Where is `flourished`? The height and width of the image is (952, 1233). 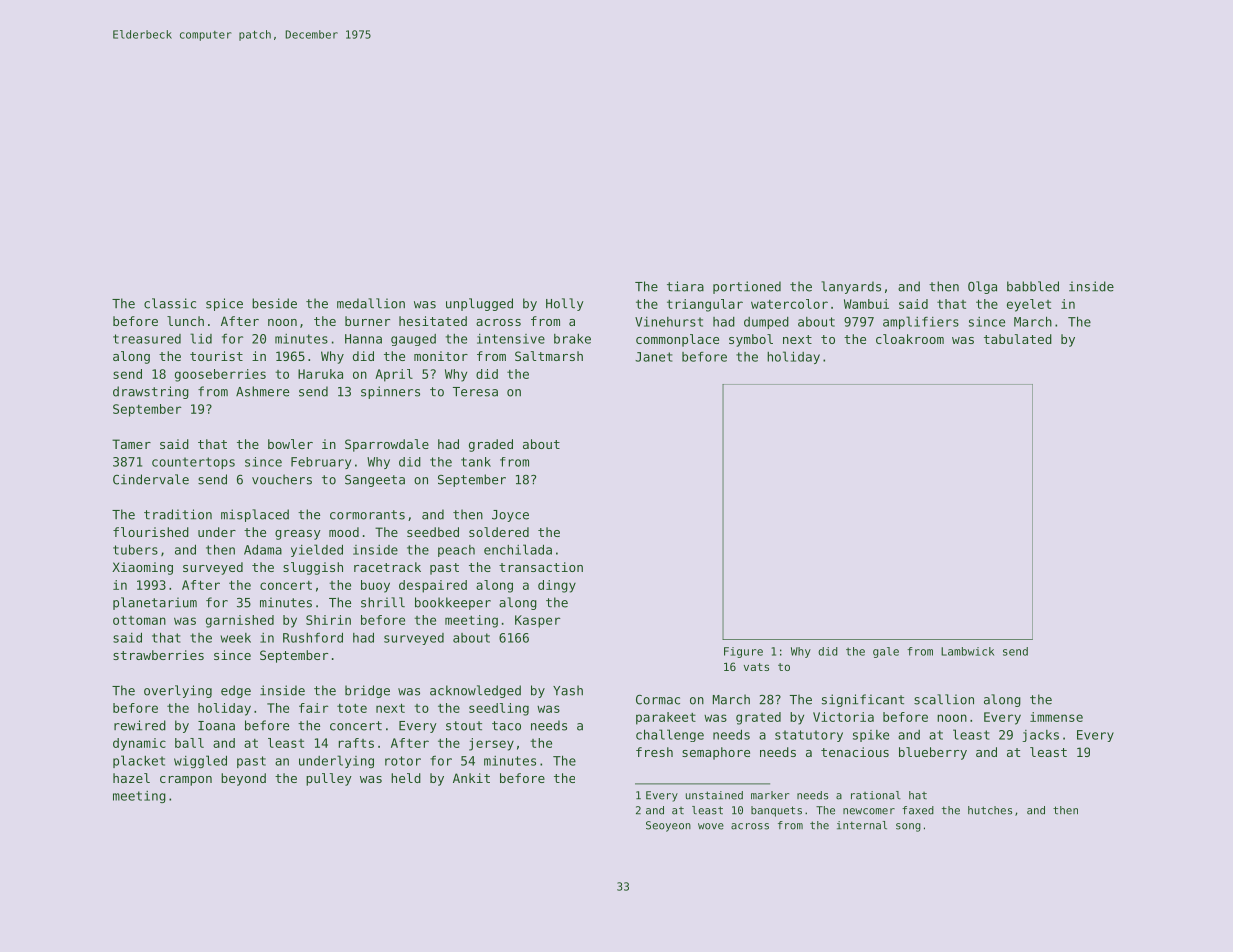
flourished is located at coordinates (151, 532).
